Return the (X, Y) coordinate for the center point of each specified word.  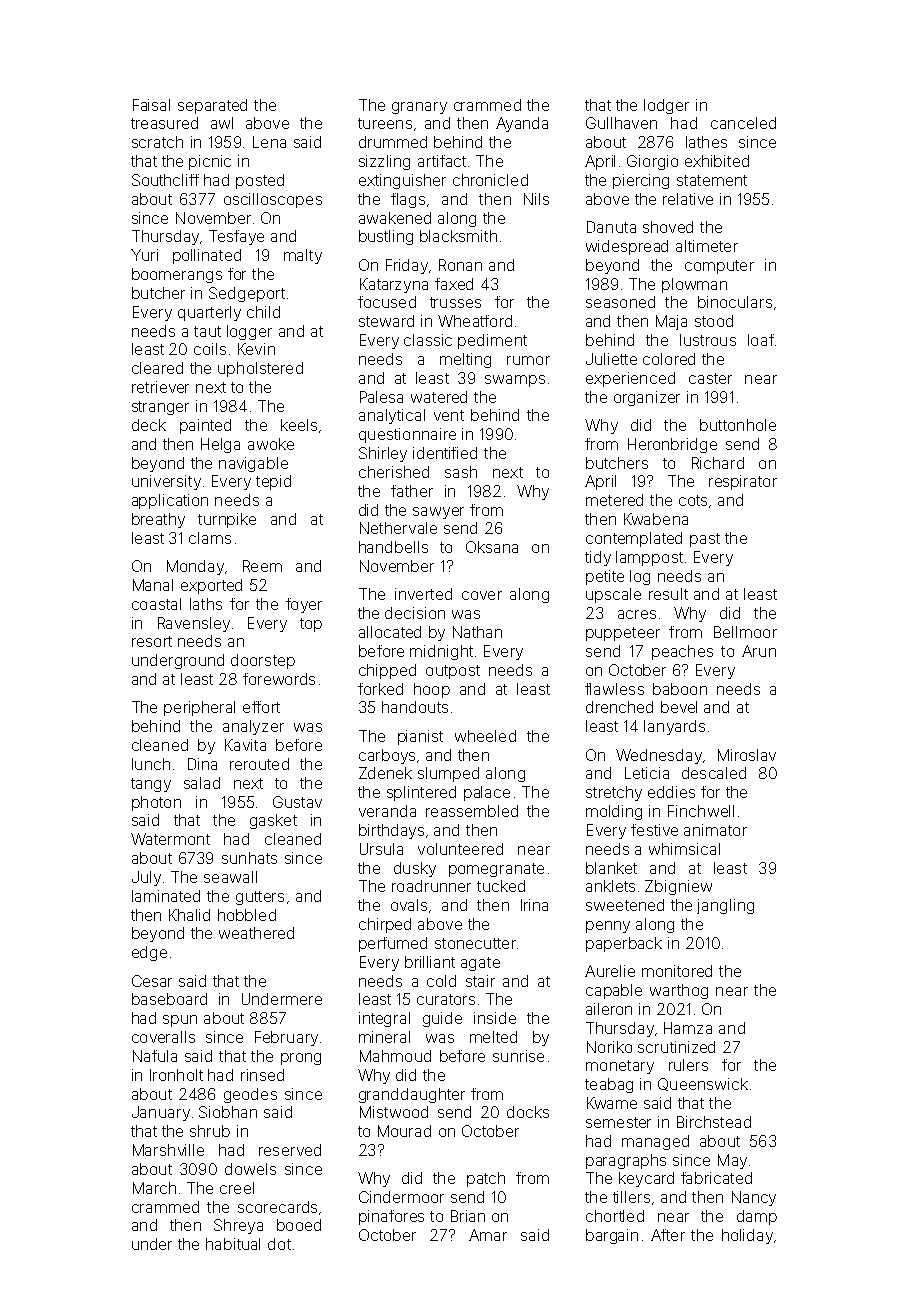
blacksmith (458, 236)
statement (712, 180)
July (146, 878)
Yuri (144, 255)
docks (528, 1112)
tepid (273, 482)
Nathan (477, 632)
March (154, 1188)
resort (152, 641)
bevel (679, 707)
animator (715, 830)
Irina (534, 905)
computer (719, 267)
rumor (528, 360)
